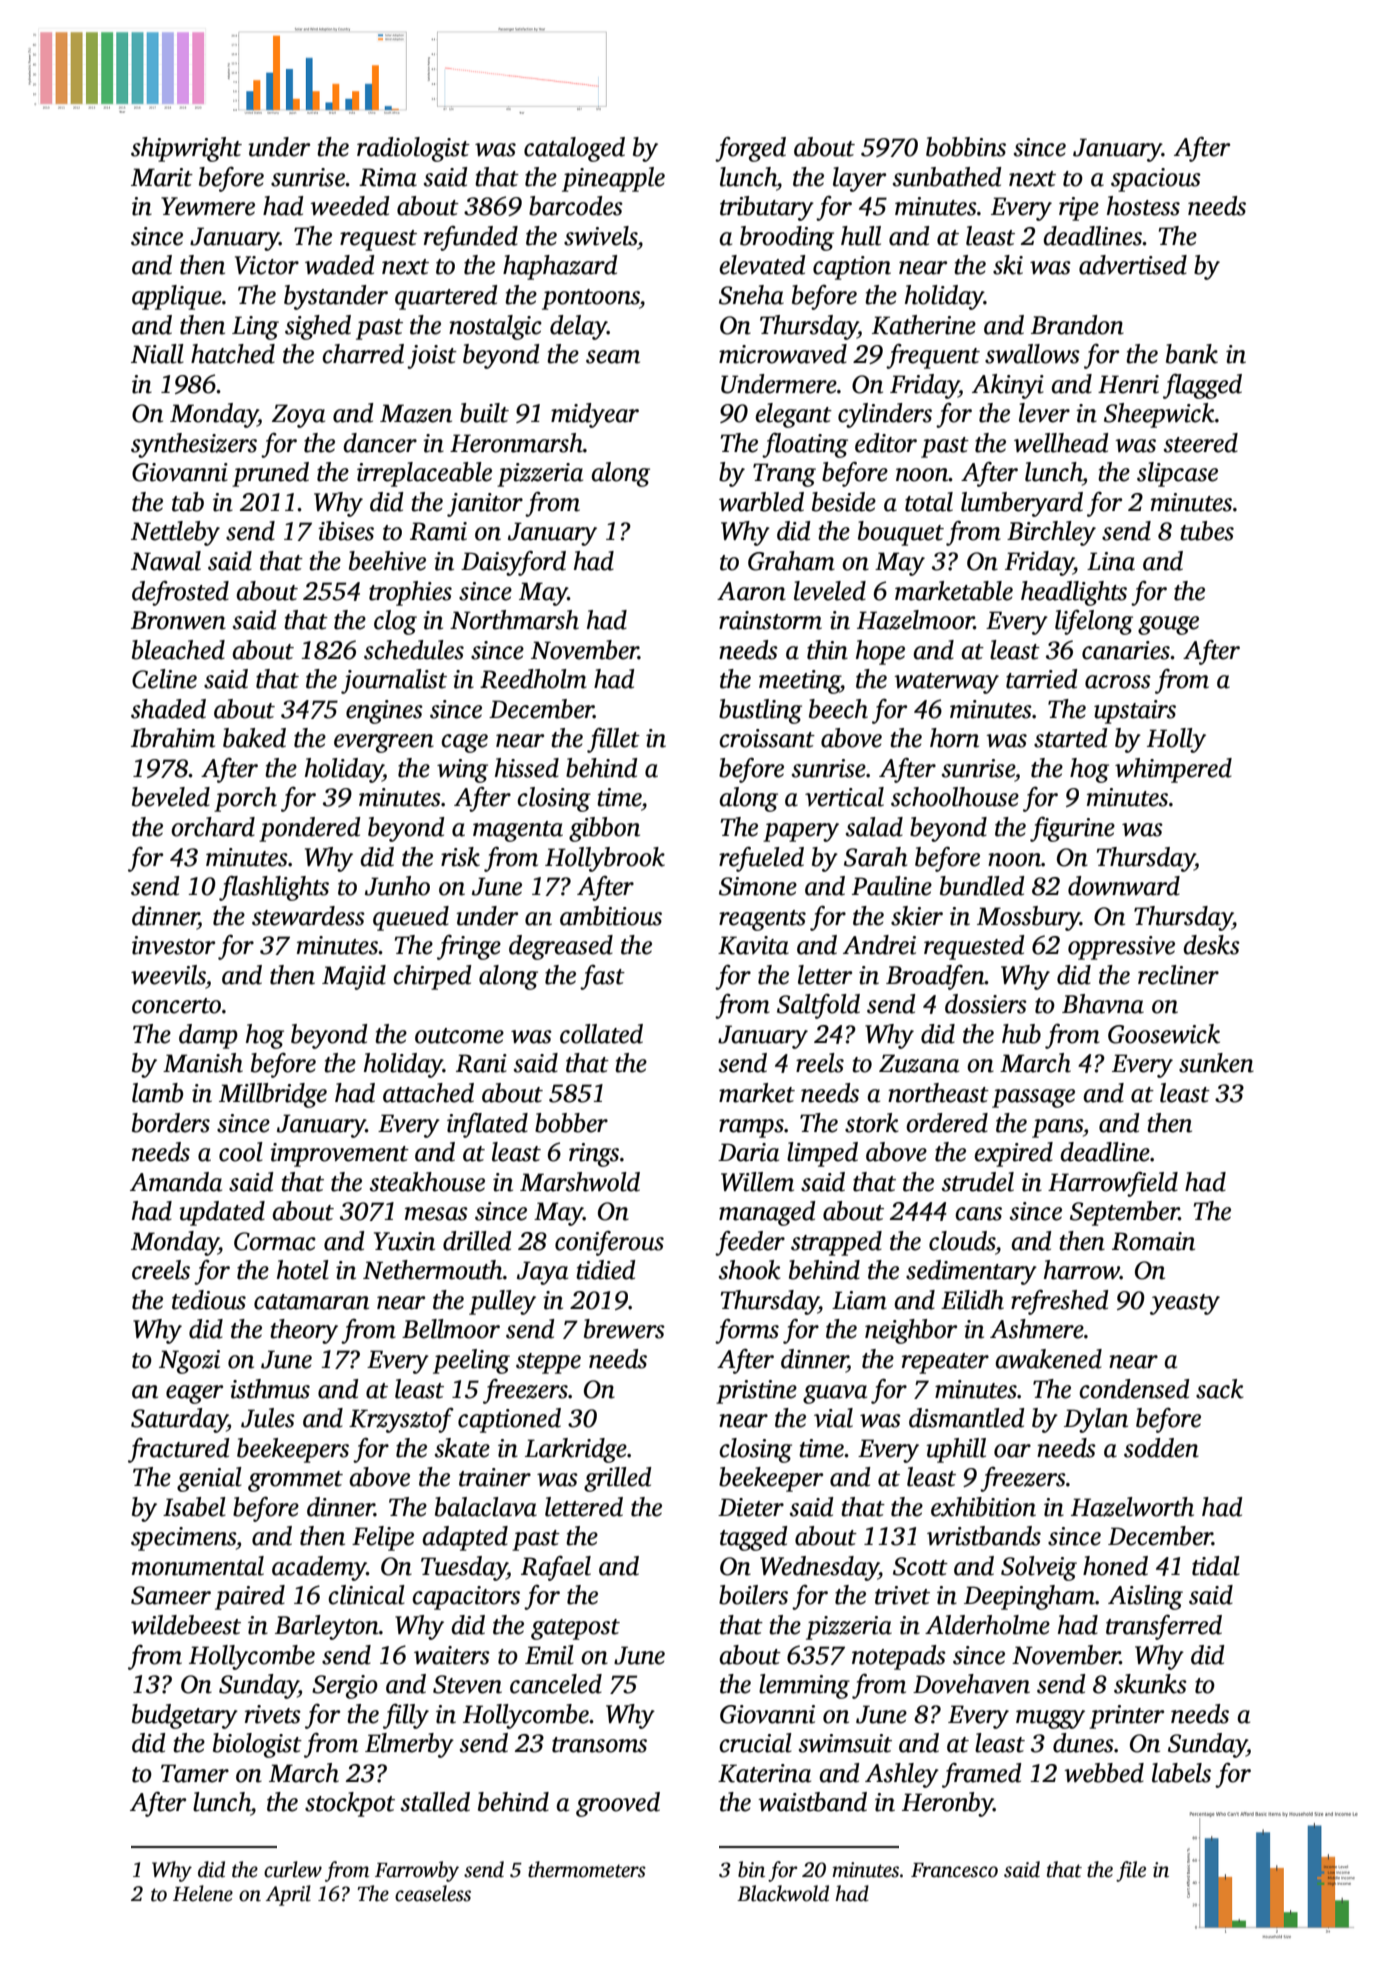 The image size is (1386, 1969). Describe the element at coordinates (599, 1745) in the screenshot. I see `transoms` at that location.
